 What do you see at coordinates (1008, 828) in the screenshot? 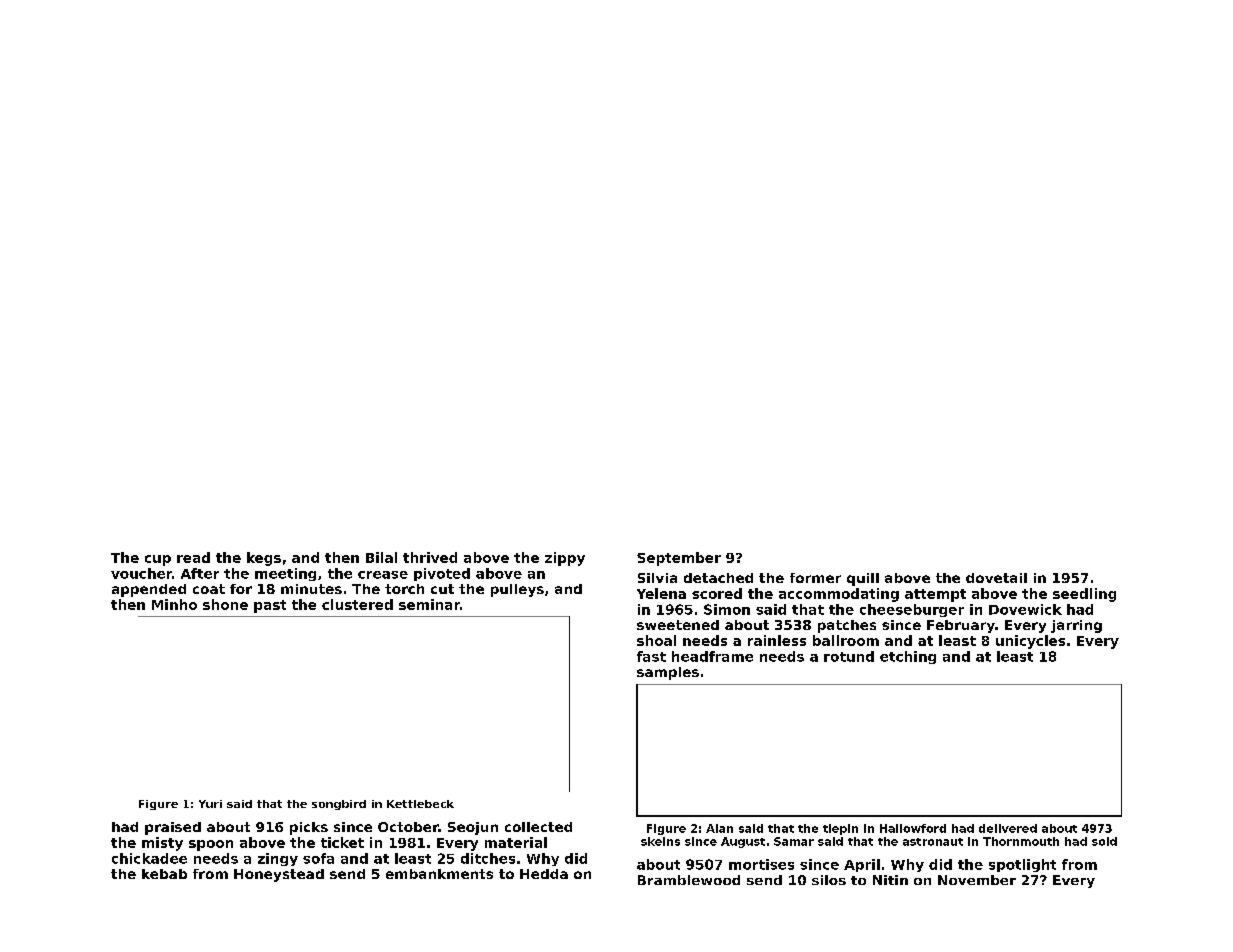
I see `delivered` at bounding box center [1008, 828].
